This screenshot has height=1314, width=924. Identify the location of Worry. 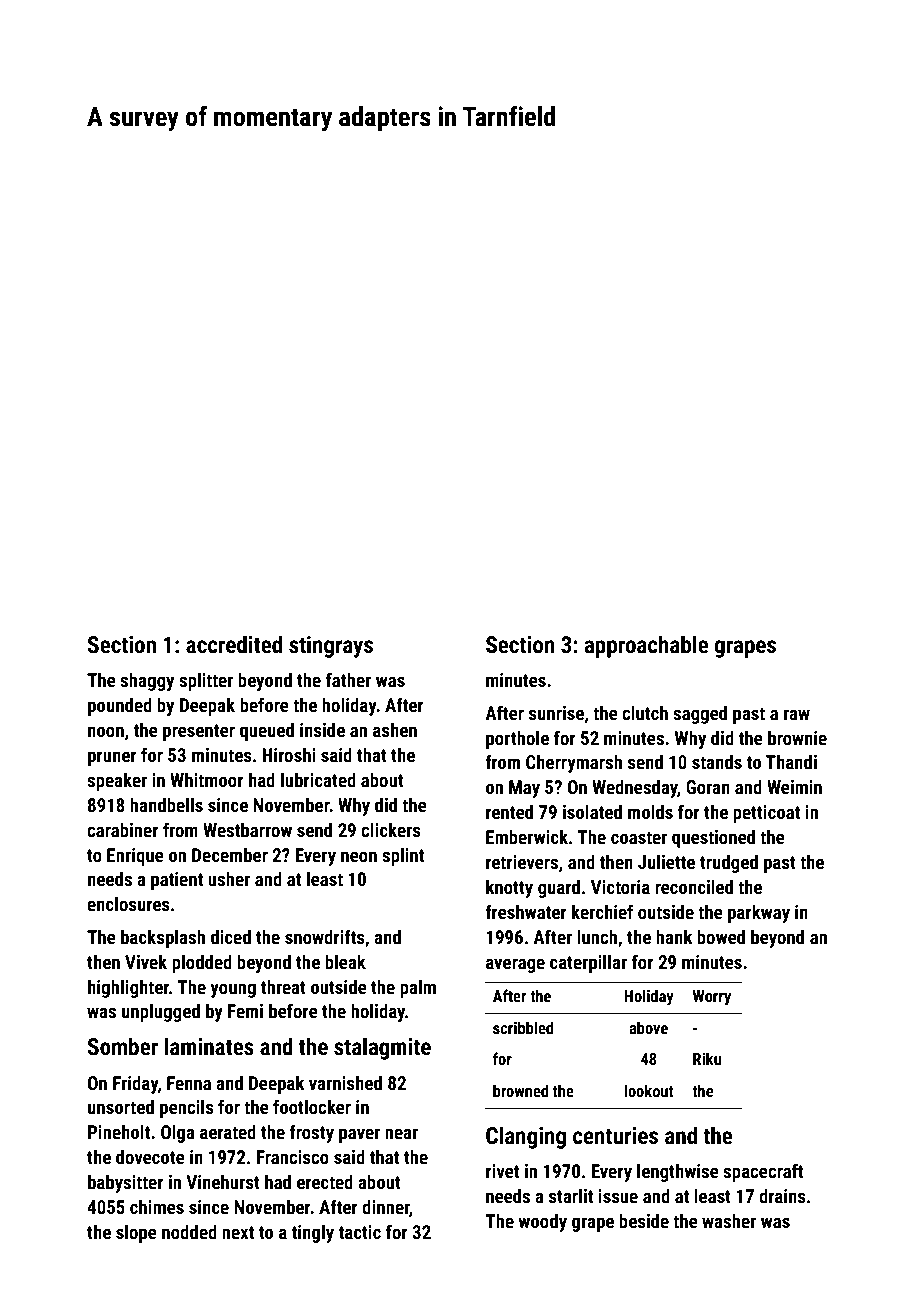
(711, 998).
